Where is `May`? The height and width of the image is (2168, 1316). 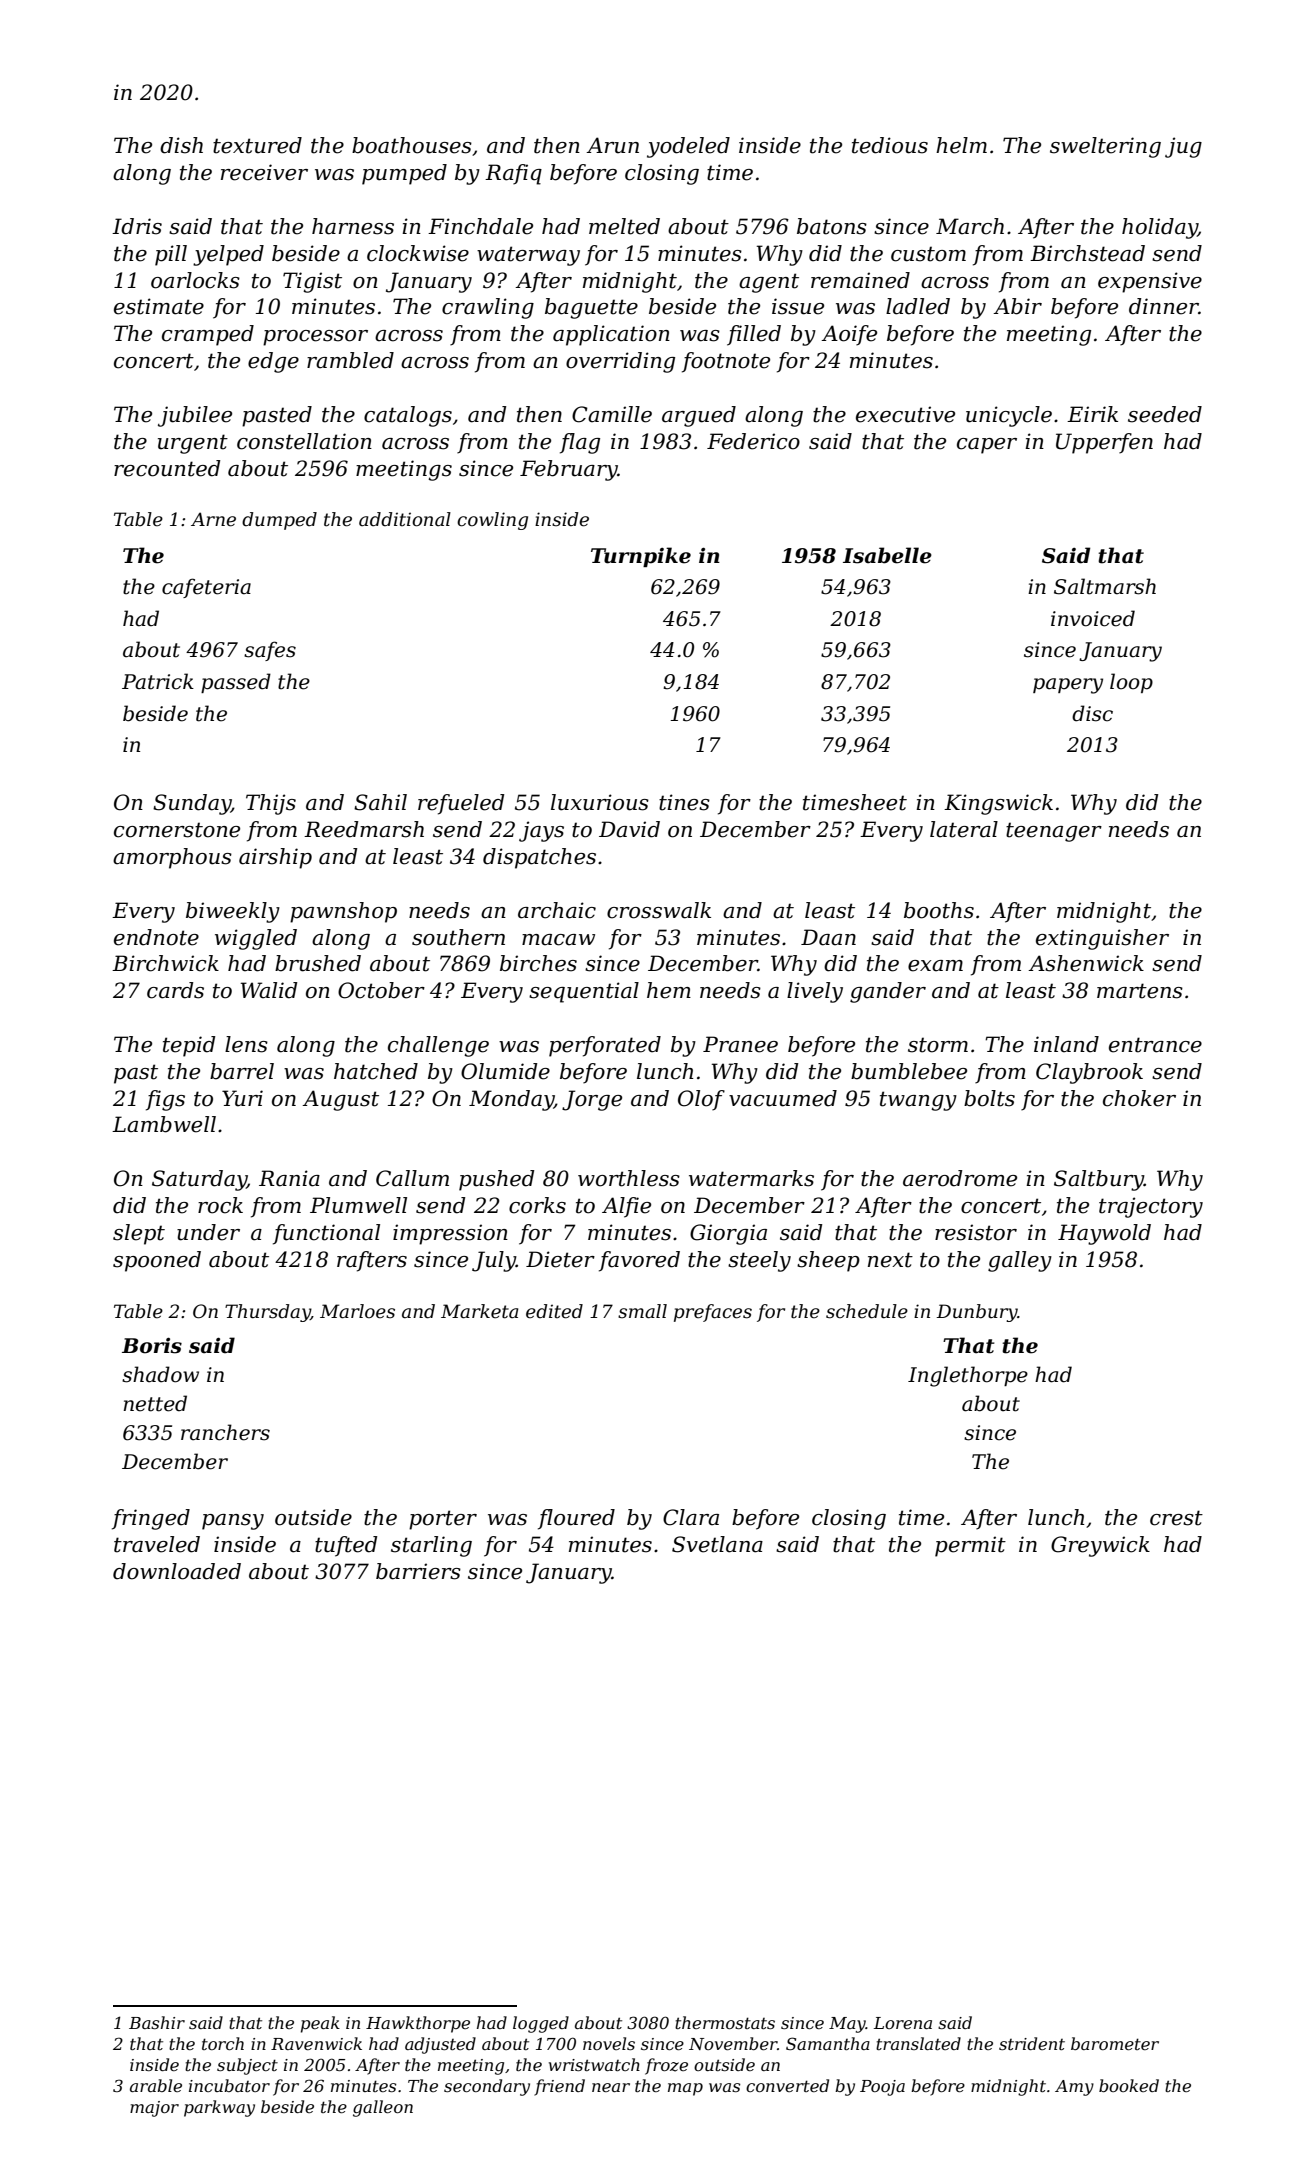 May is located at coordinates (847, 2025).
